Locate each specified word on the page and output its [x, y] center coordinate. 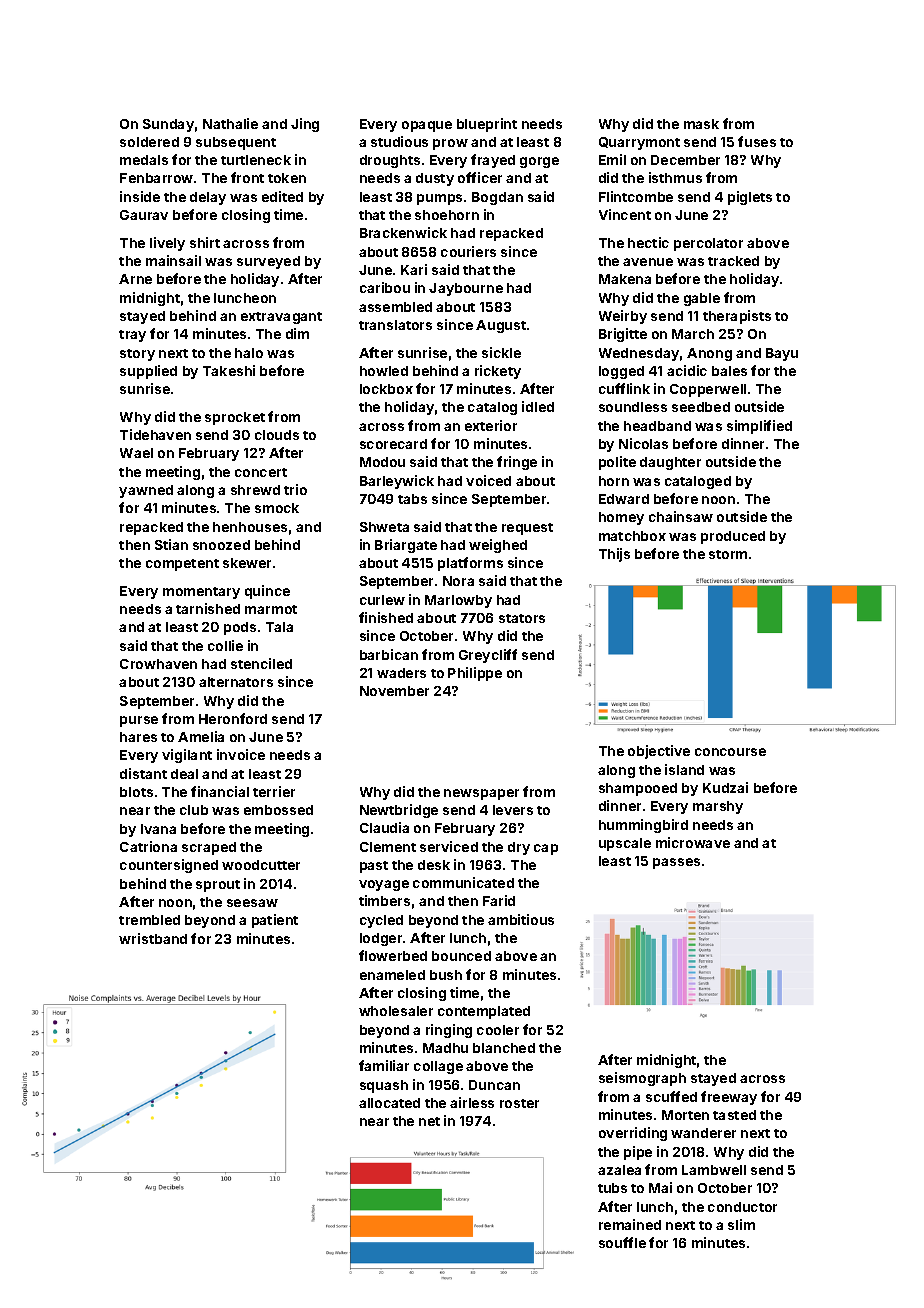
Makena [625, 279]
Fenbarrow [156, 178]
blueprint [487, 125]
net [429, 1121]
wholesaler [396, 1011]
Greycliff [488, 656]
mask [701, 124]
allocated [389, 1103]
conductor [742, 1207]
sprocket [235, 418]
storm [728, 554]
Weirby [623, 317]
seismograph [642, 1079]
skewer [247, 563]
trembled [149, 920]
